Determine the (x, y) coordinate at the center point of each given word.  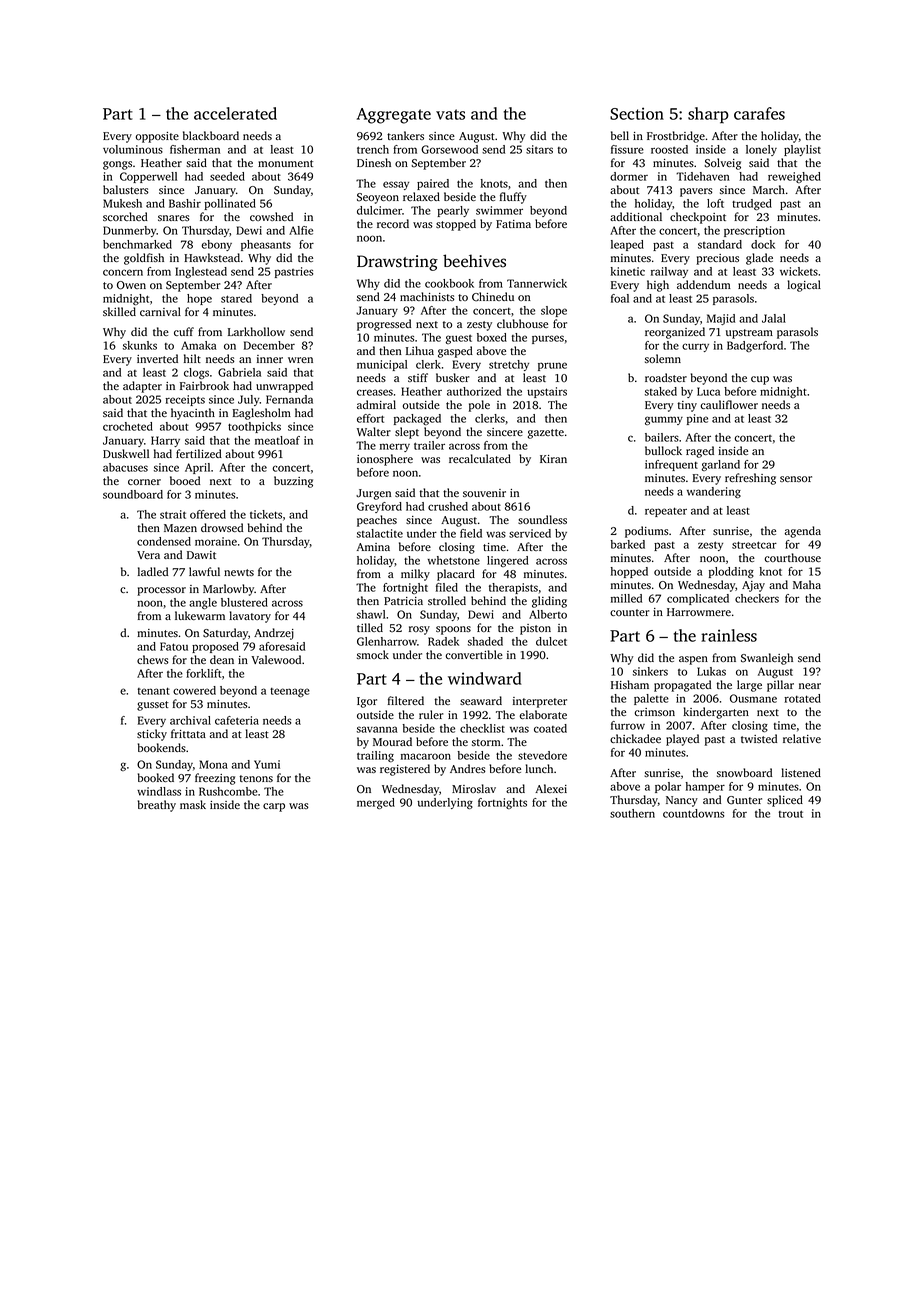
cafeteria (237, 720)
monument (285, 163)
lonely (761, 150)
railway (669, 272)
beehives (474, 261)
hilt (192, 358)
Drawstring (397, 263)
